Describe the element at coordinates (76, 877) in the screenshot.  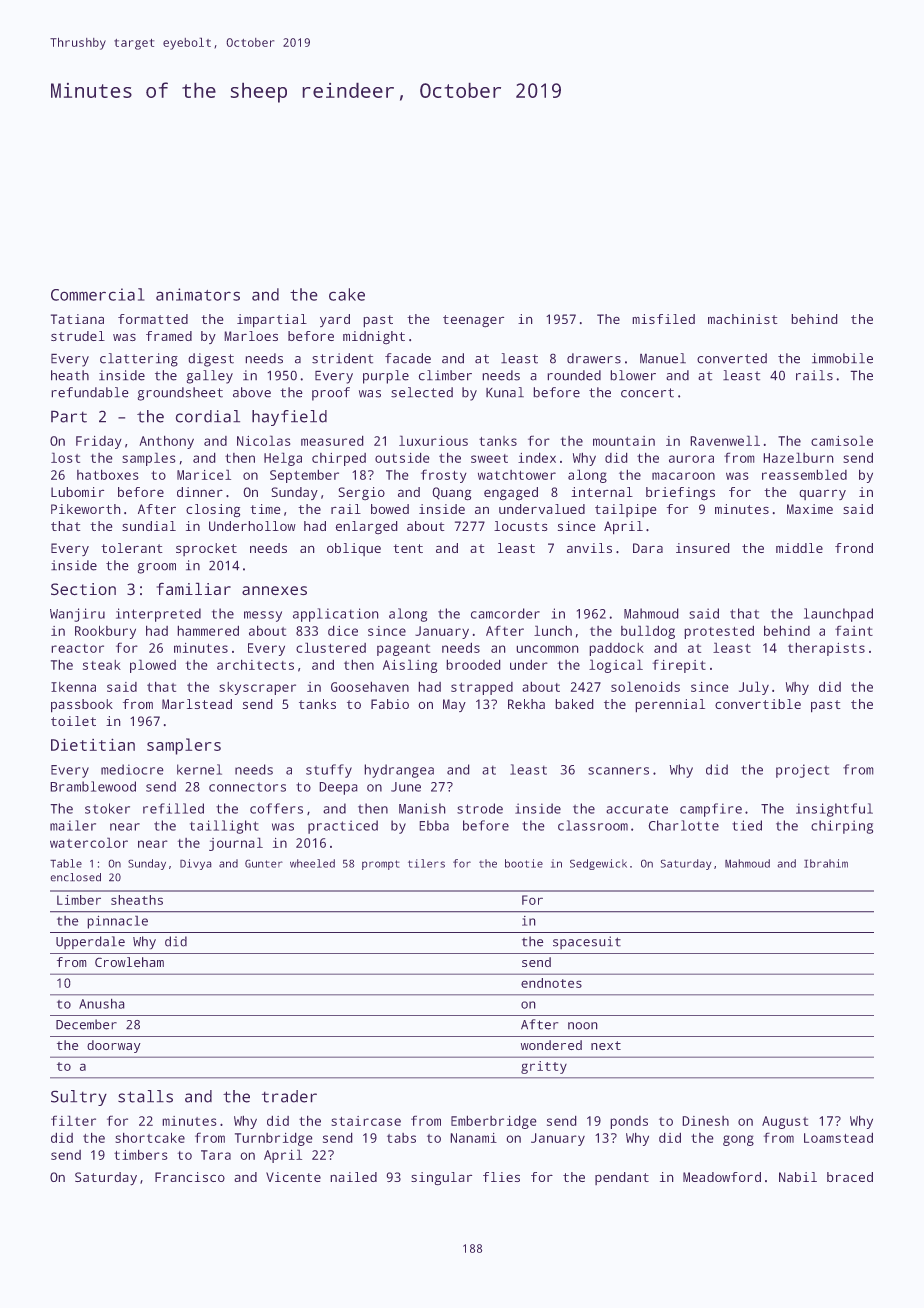
I see `enclosed` at that location.
